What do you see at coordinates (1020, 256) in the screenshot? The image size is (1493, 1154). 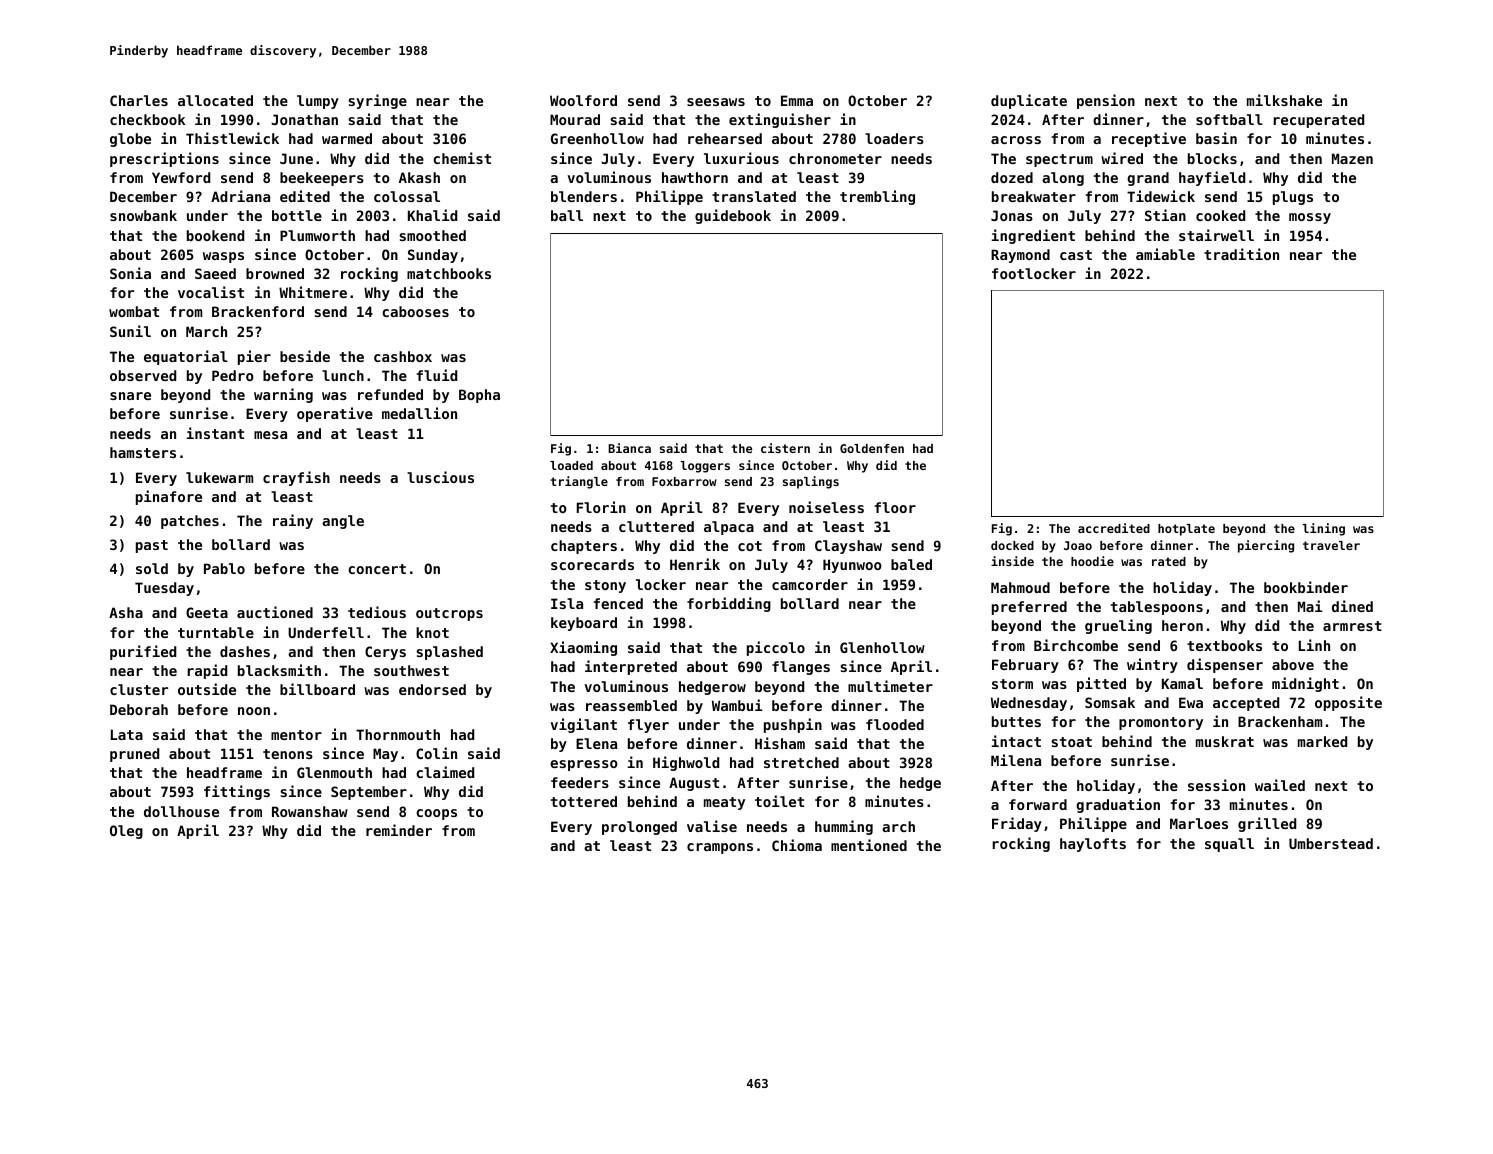 I see `Raymond` at bounding box center [1020, 256].
